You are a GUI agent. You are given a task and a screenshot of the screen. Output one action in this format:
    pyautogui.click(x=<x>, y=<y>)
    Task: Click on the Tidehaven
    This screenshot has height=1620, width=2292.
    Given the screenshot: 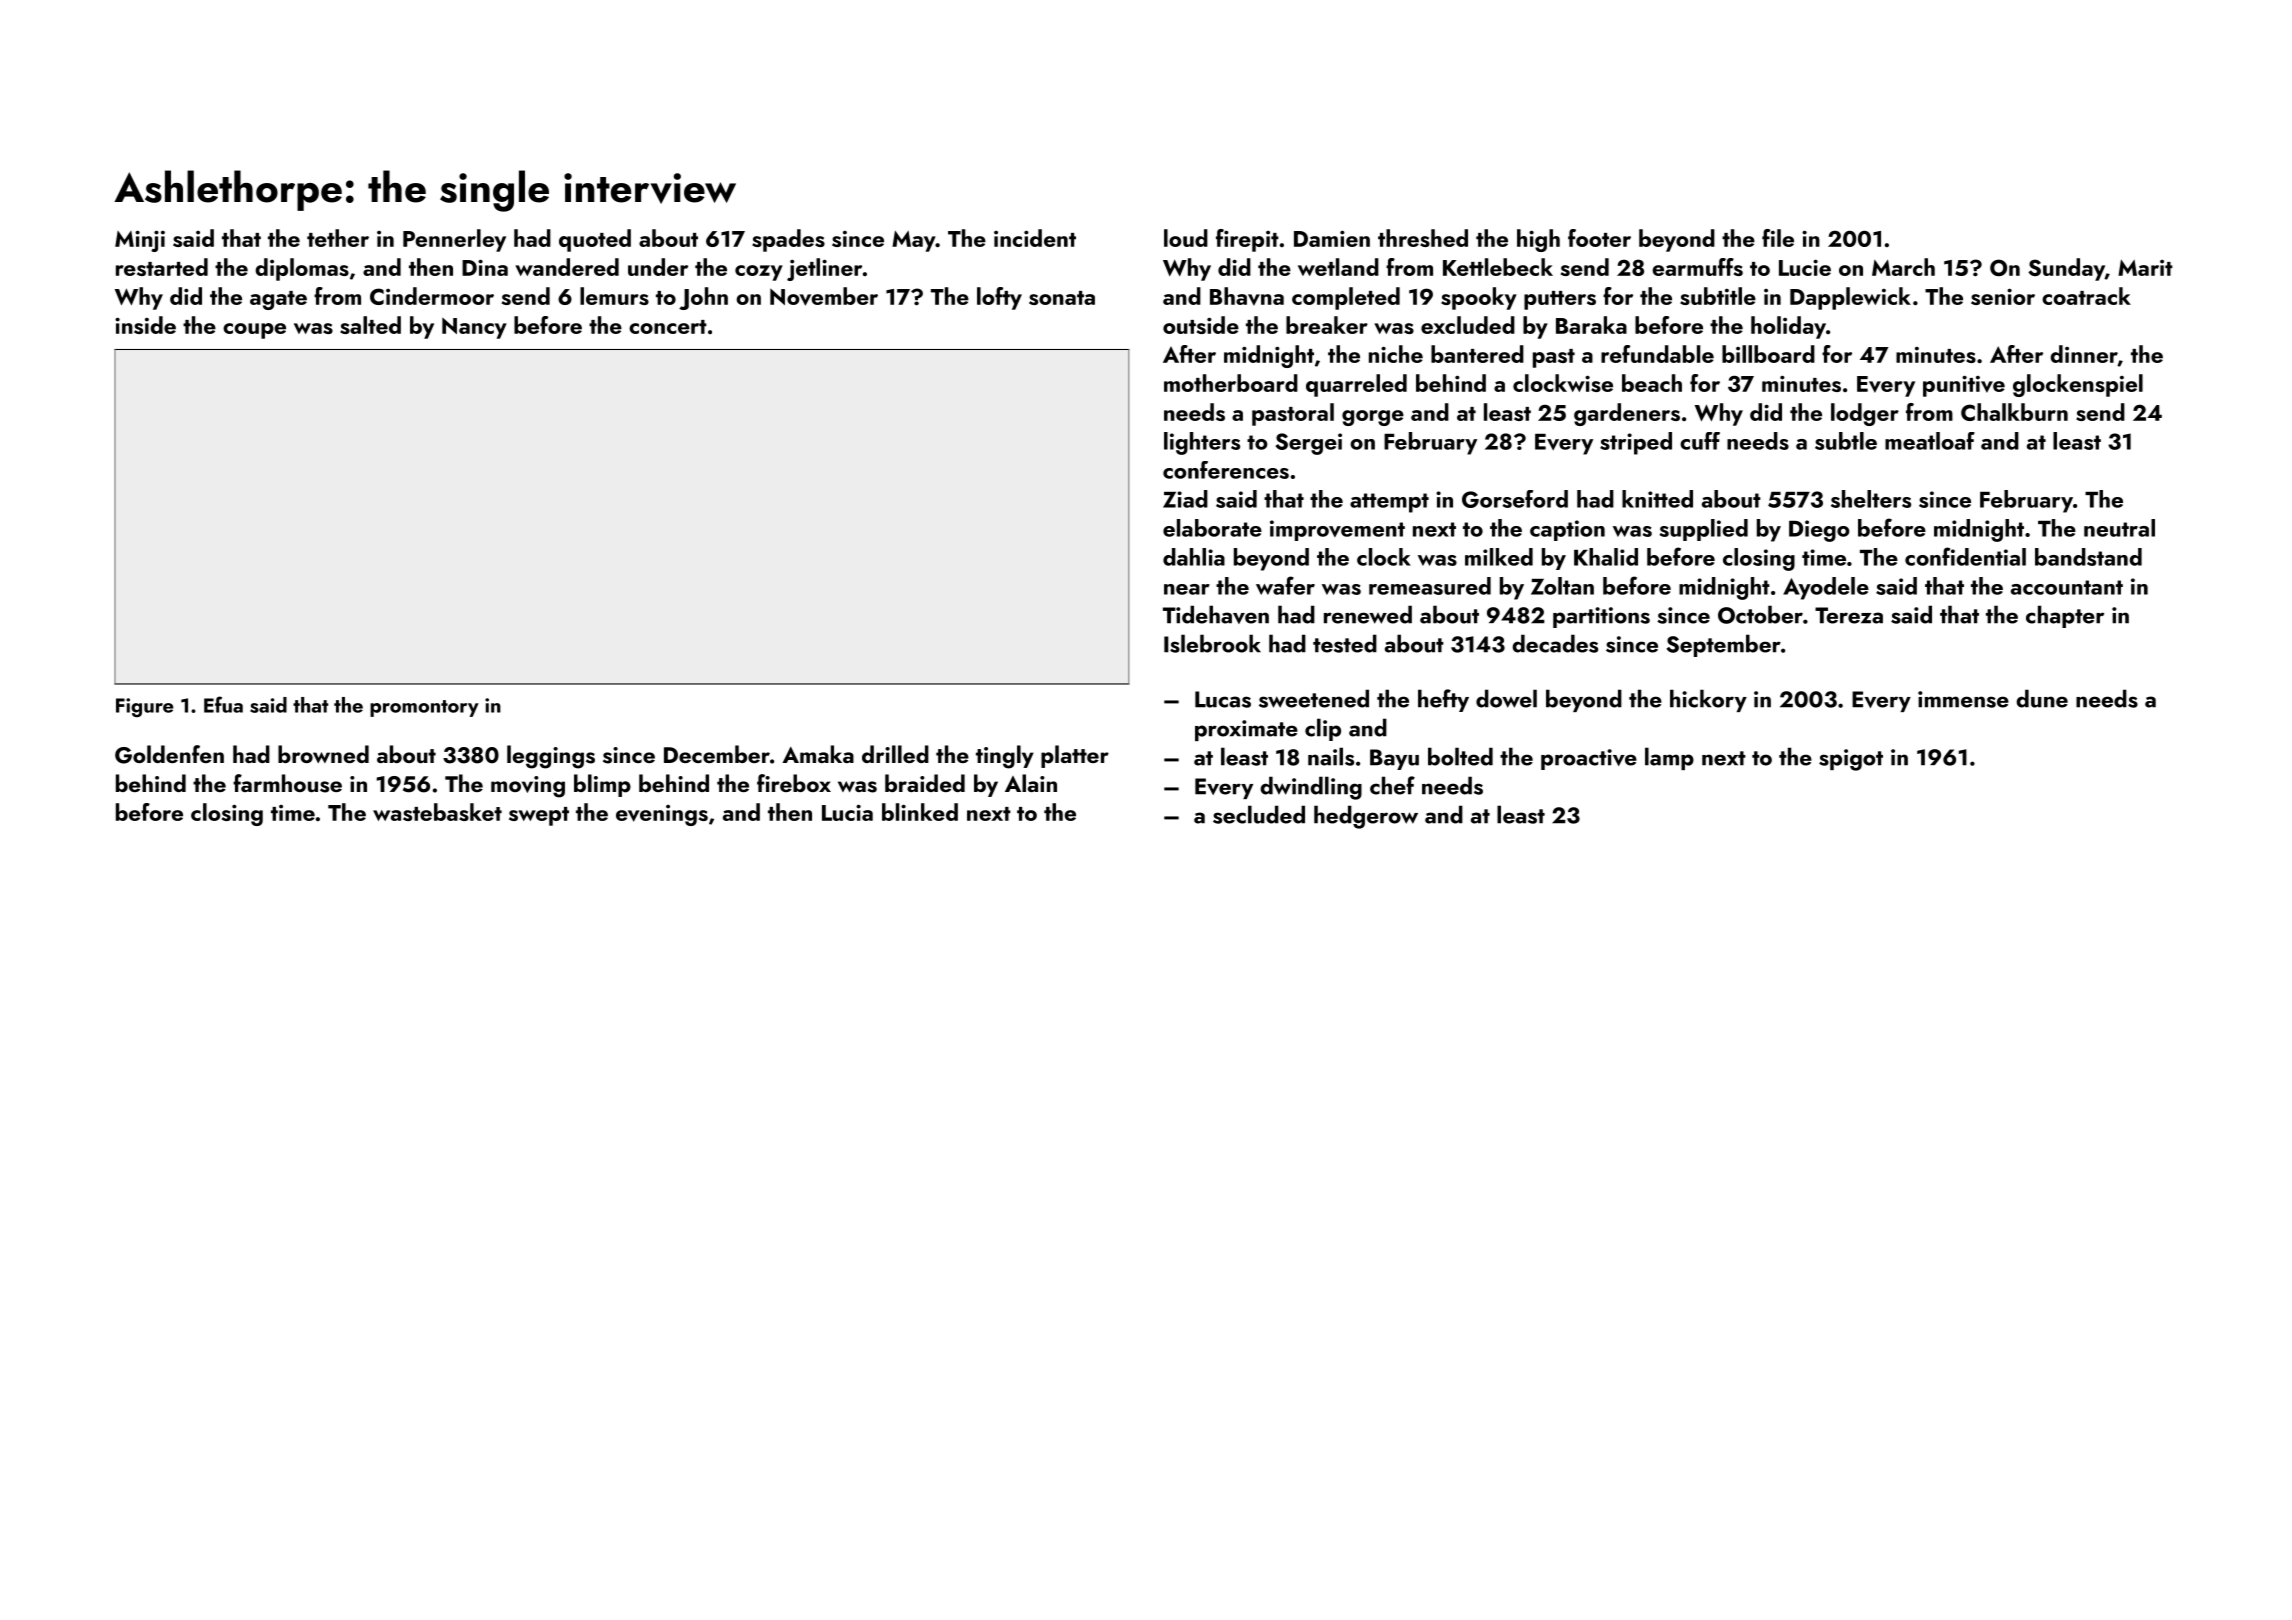 What is the action you would take?
    pyautogui.click(x=1216, y=614)
